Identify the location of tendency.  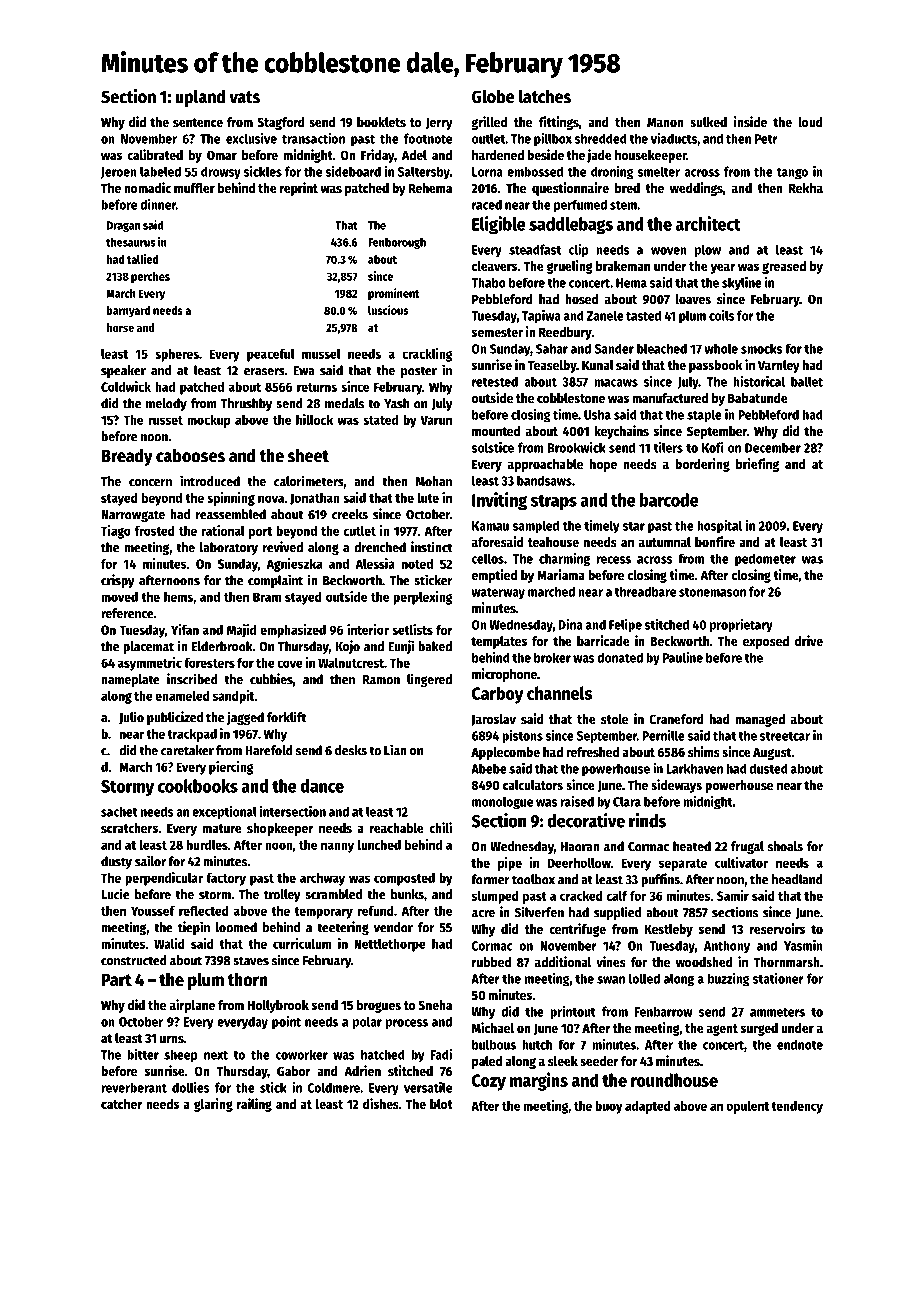
(797, 1107).
